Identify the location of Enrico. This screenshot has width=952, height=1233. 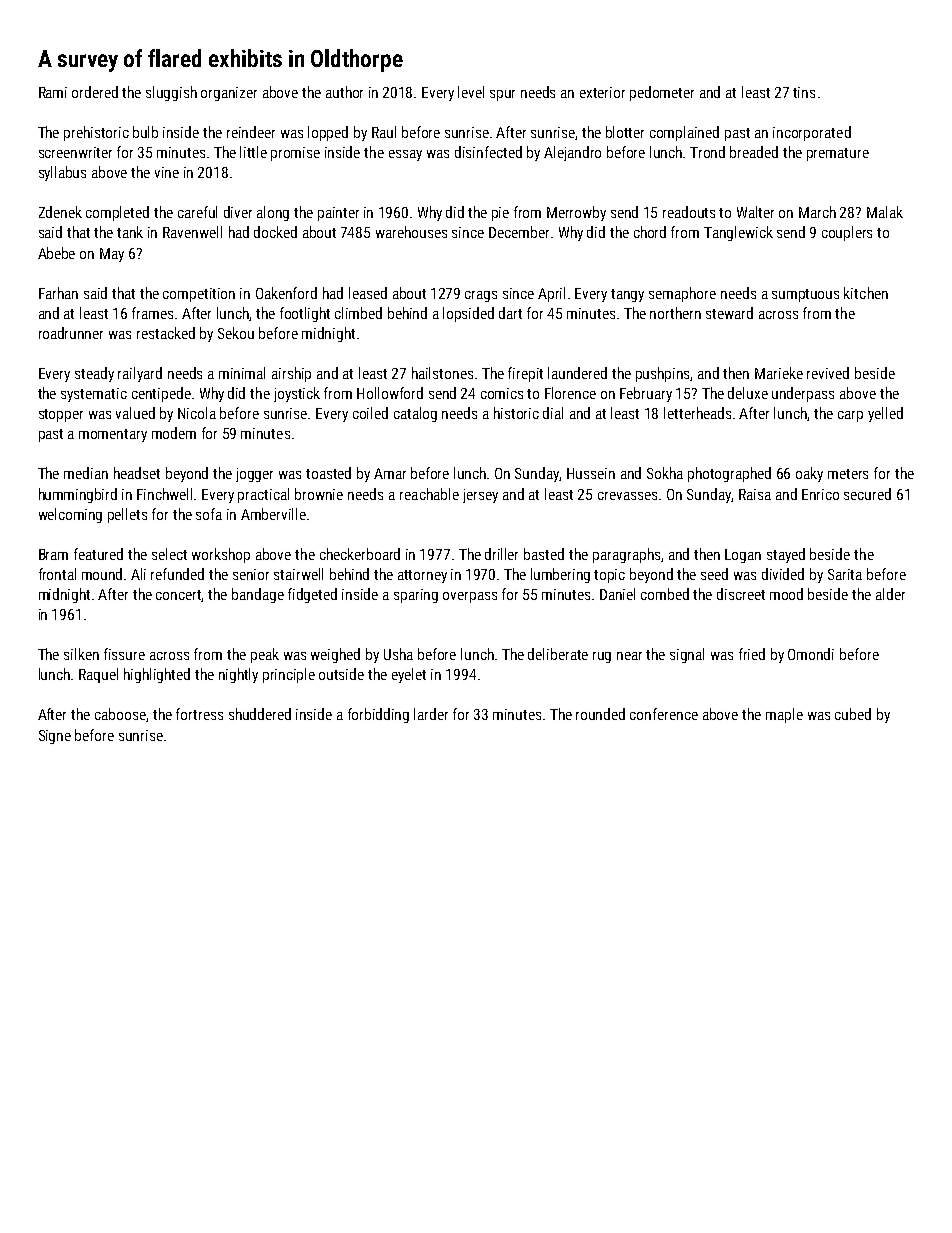
(820, 494).
